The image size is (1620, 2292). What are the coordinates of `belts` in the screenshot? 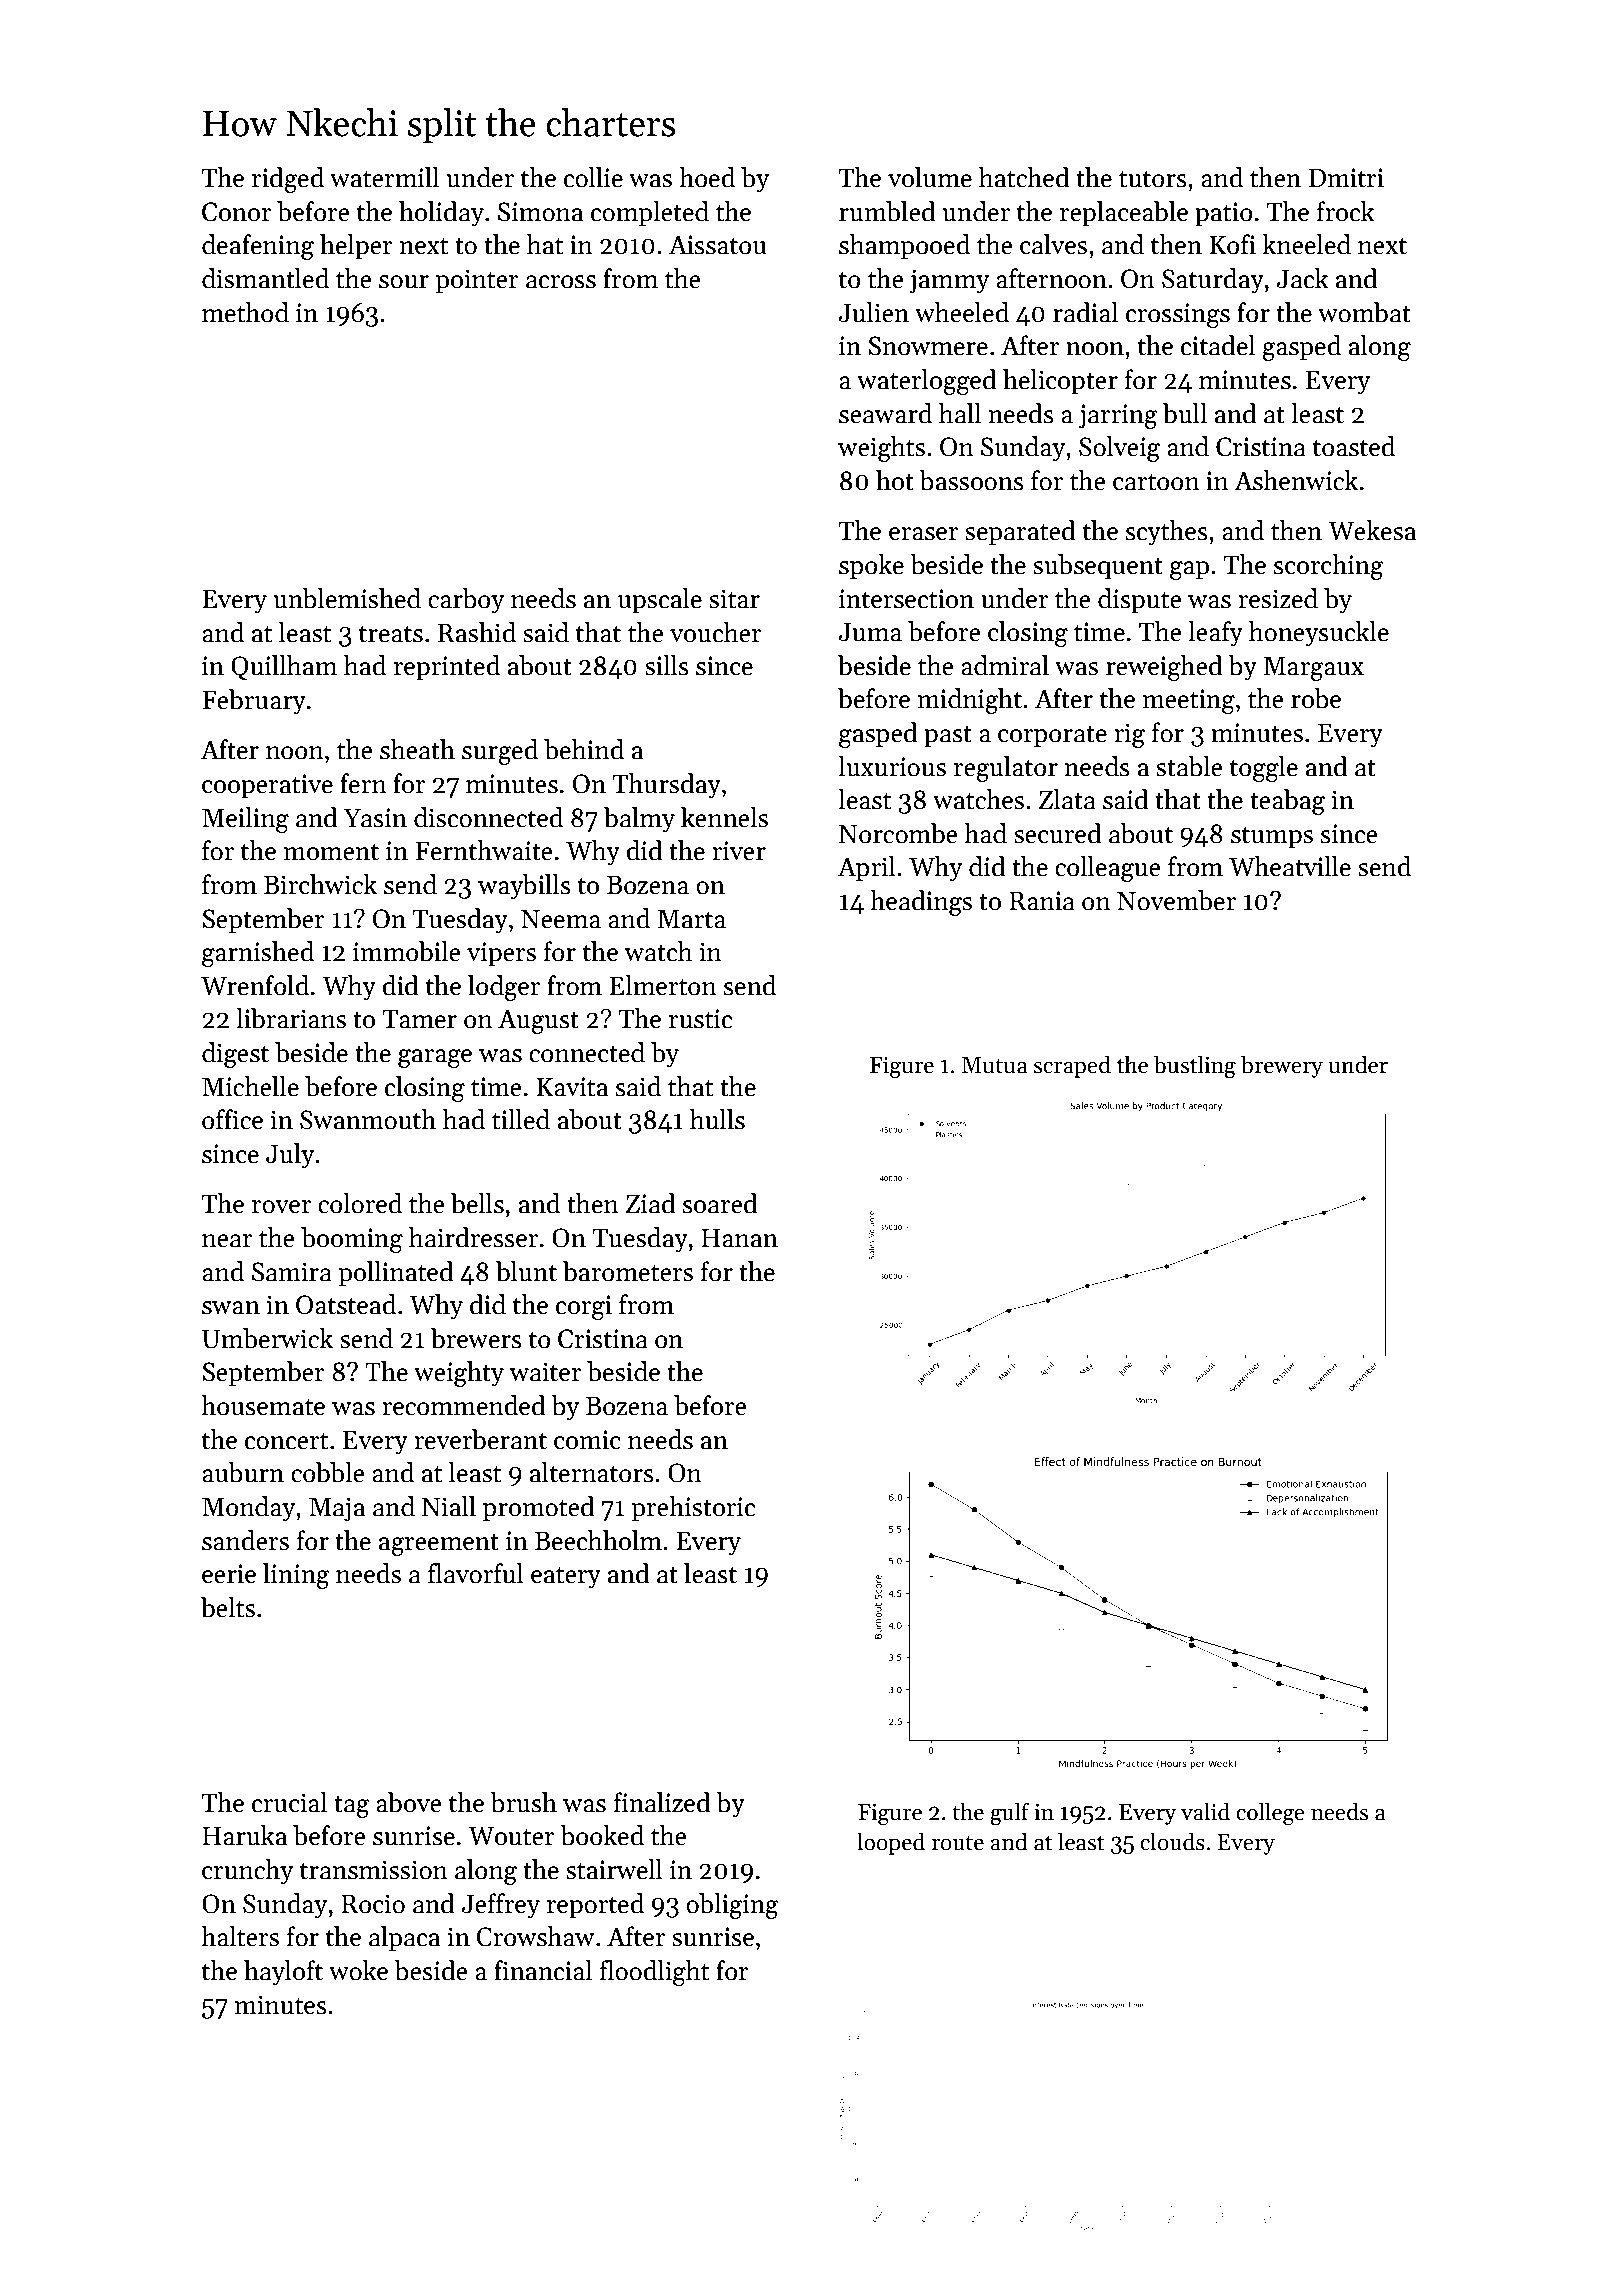 It's located at (228, 1607).
